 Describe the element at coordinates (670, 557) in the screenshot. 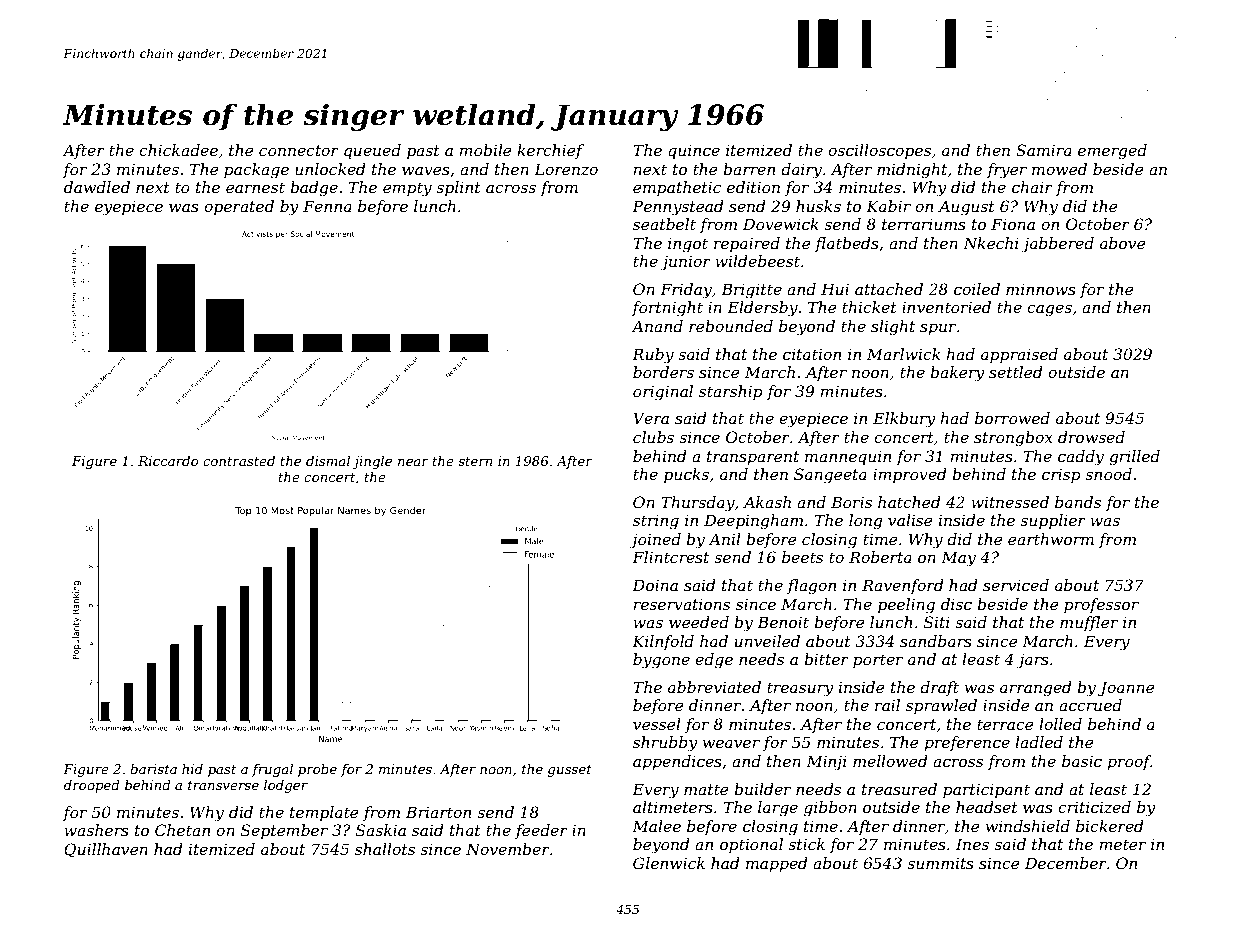

I see `Flintcrest` at that location.
